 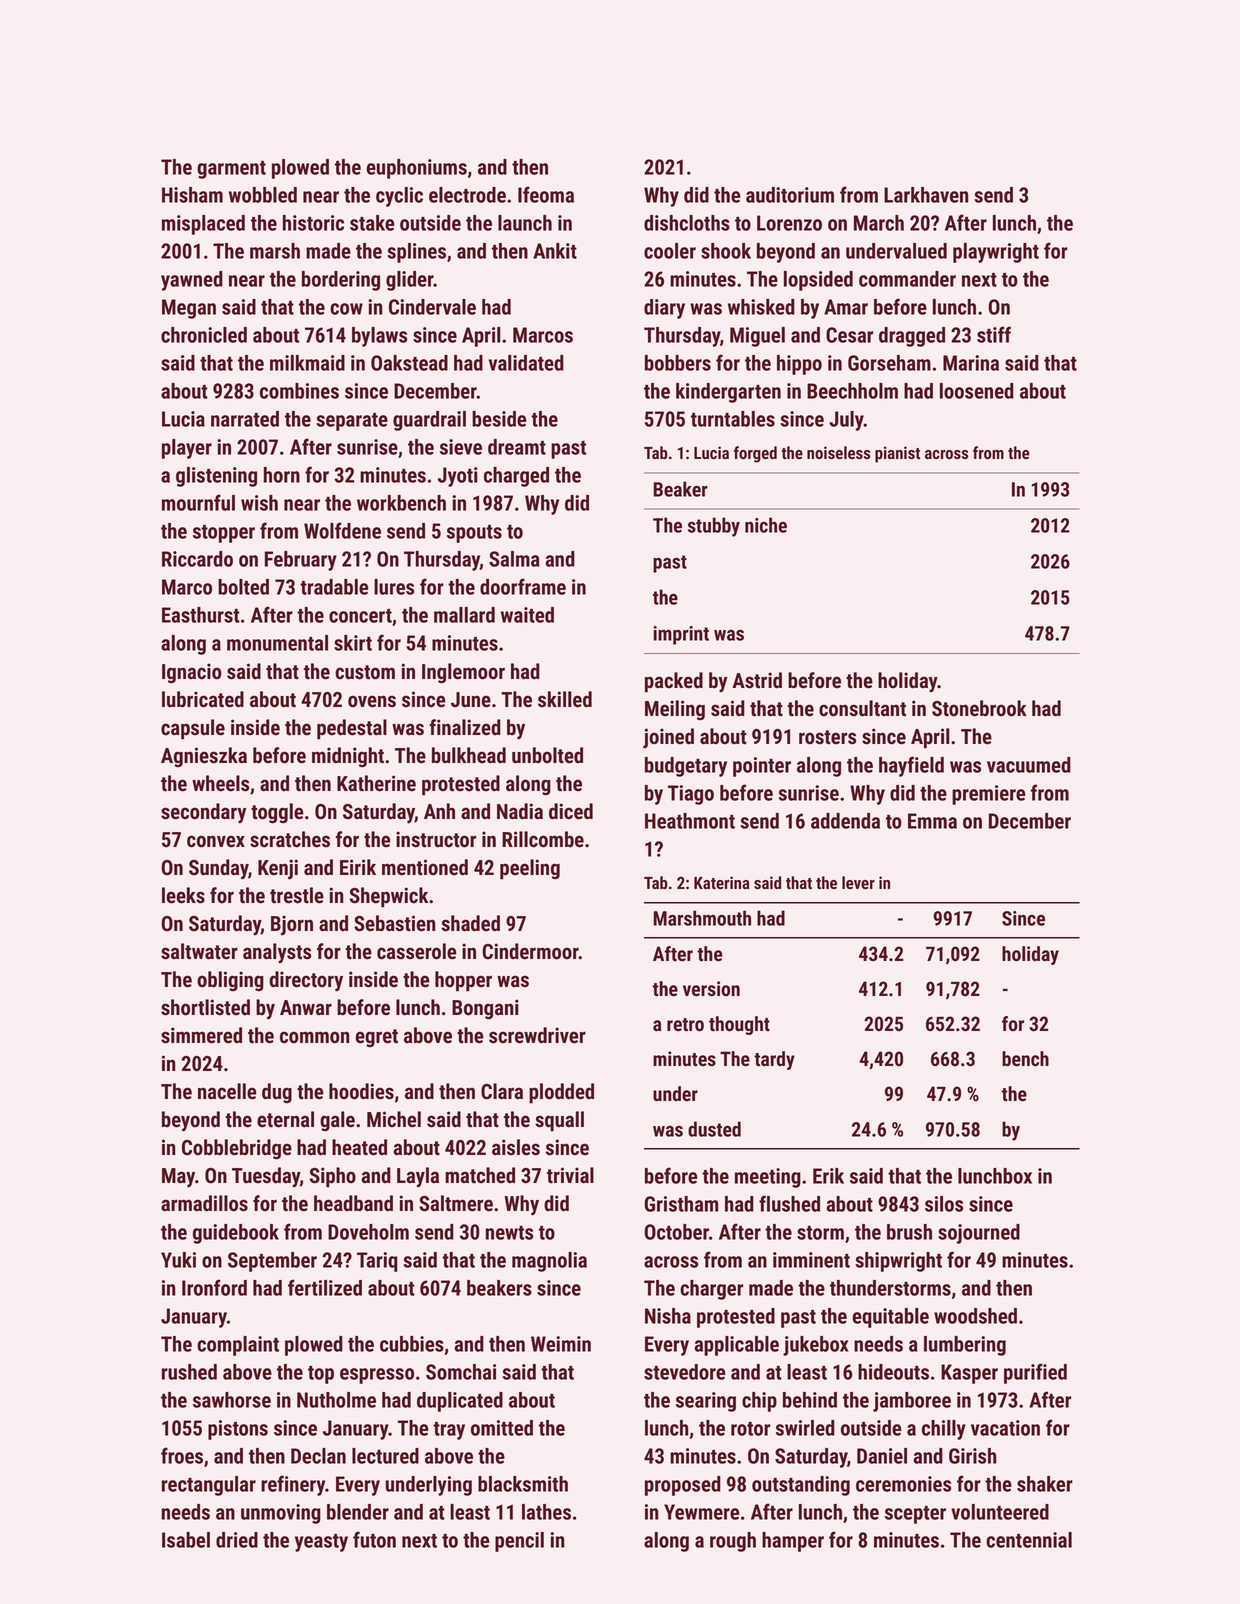 What do you see at coordinates (530, 951) in the image?
I see `Cindermoor` at bounding box center [530, 951].
